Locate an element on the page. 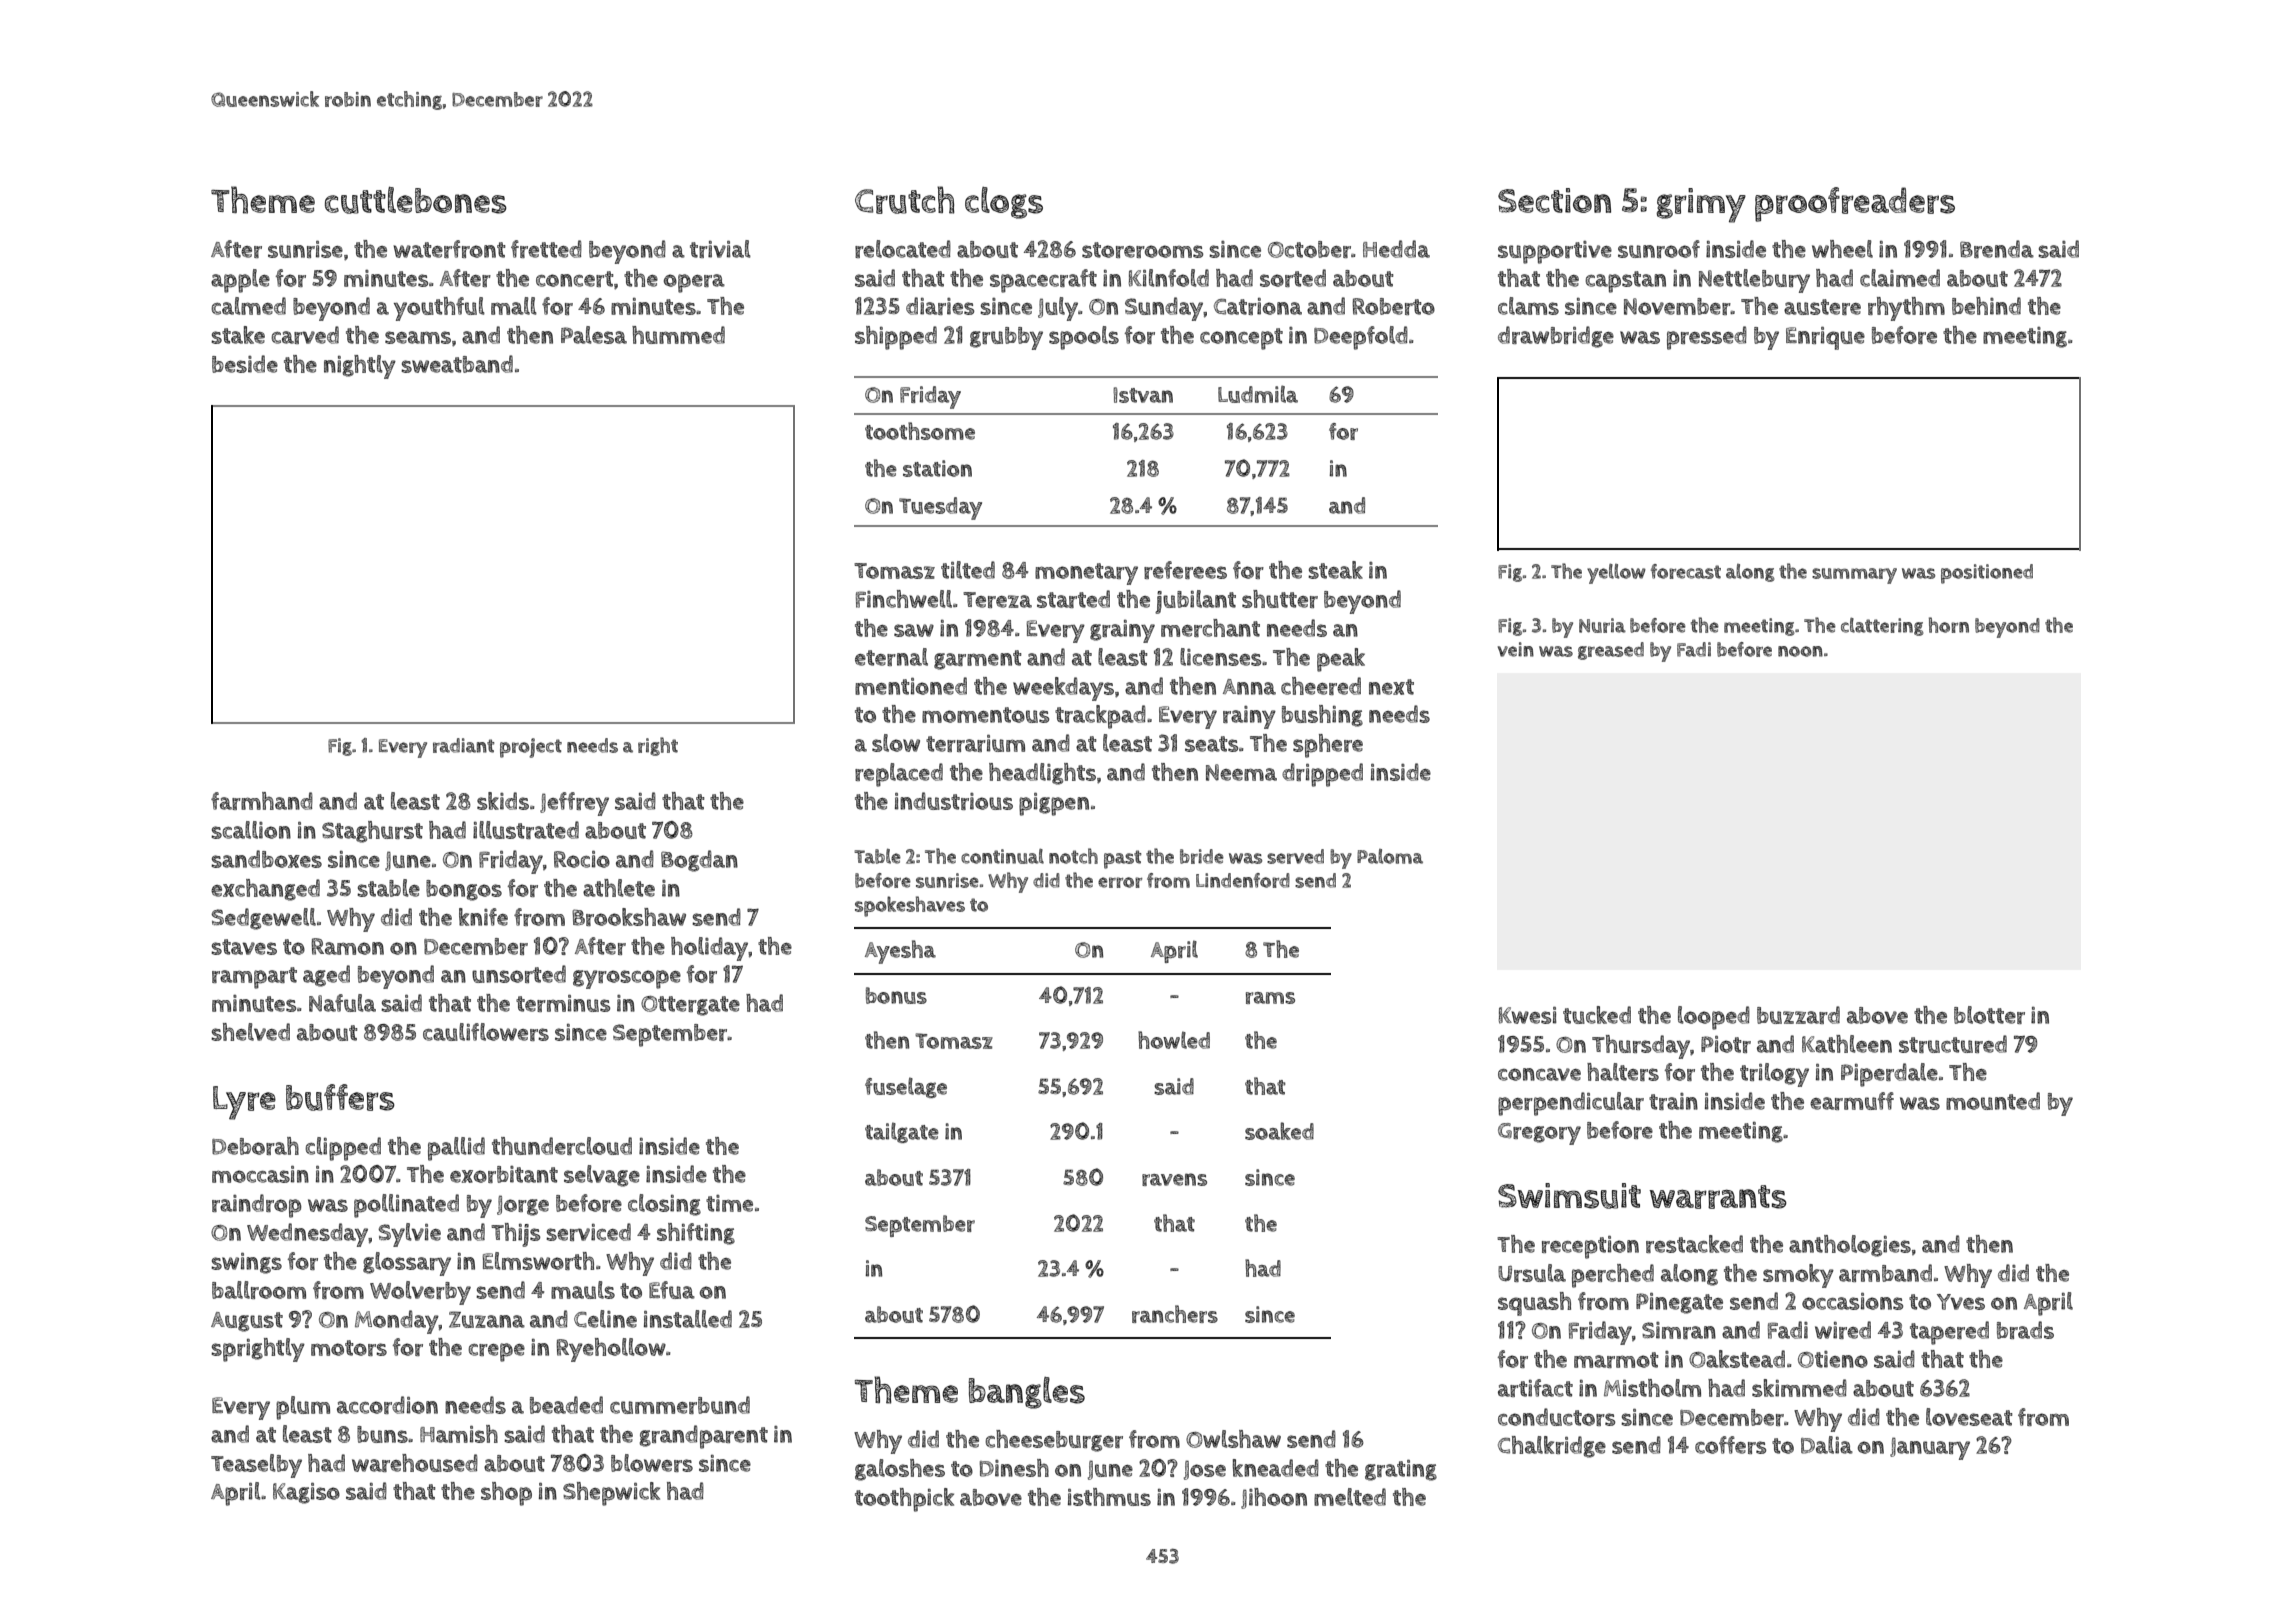 This page has width=2292, height=1620. drawbridge is located at coordinates (1556, 337).
